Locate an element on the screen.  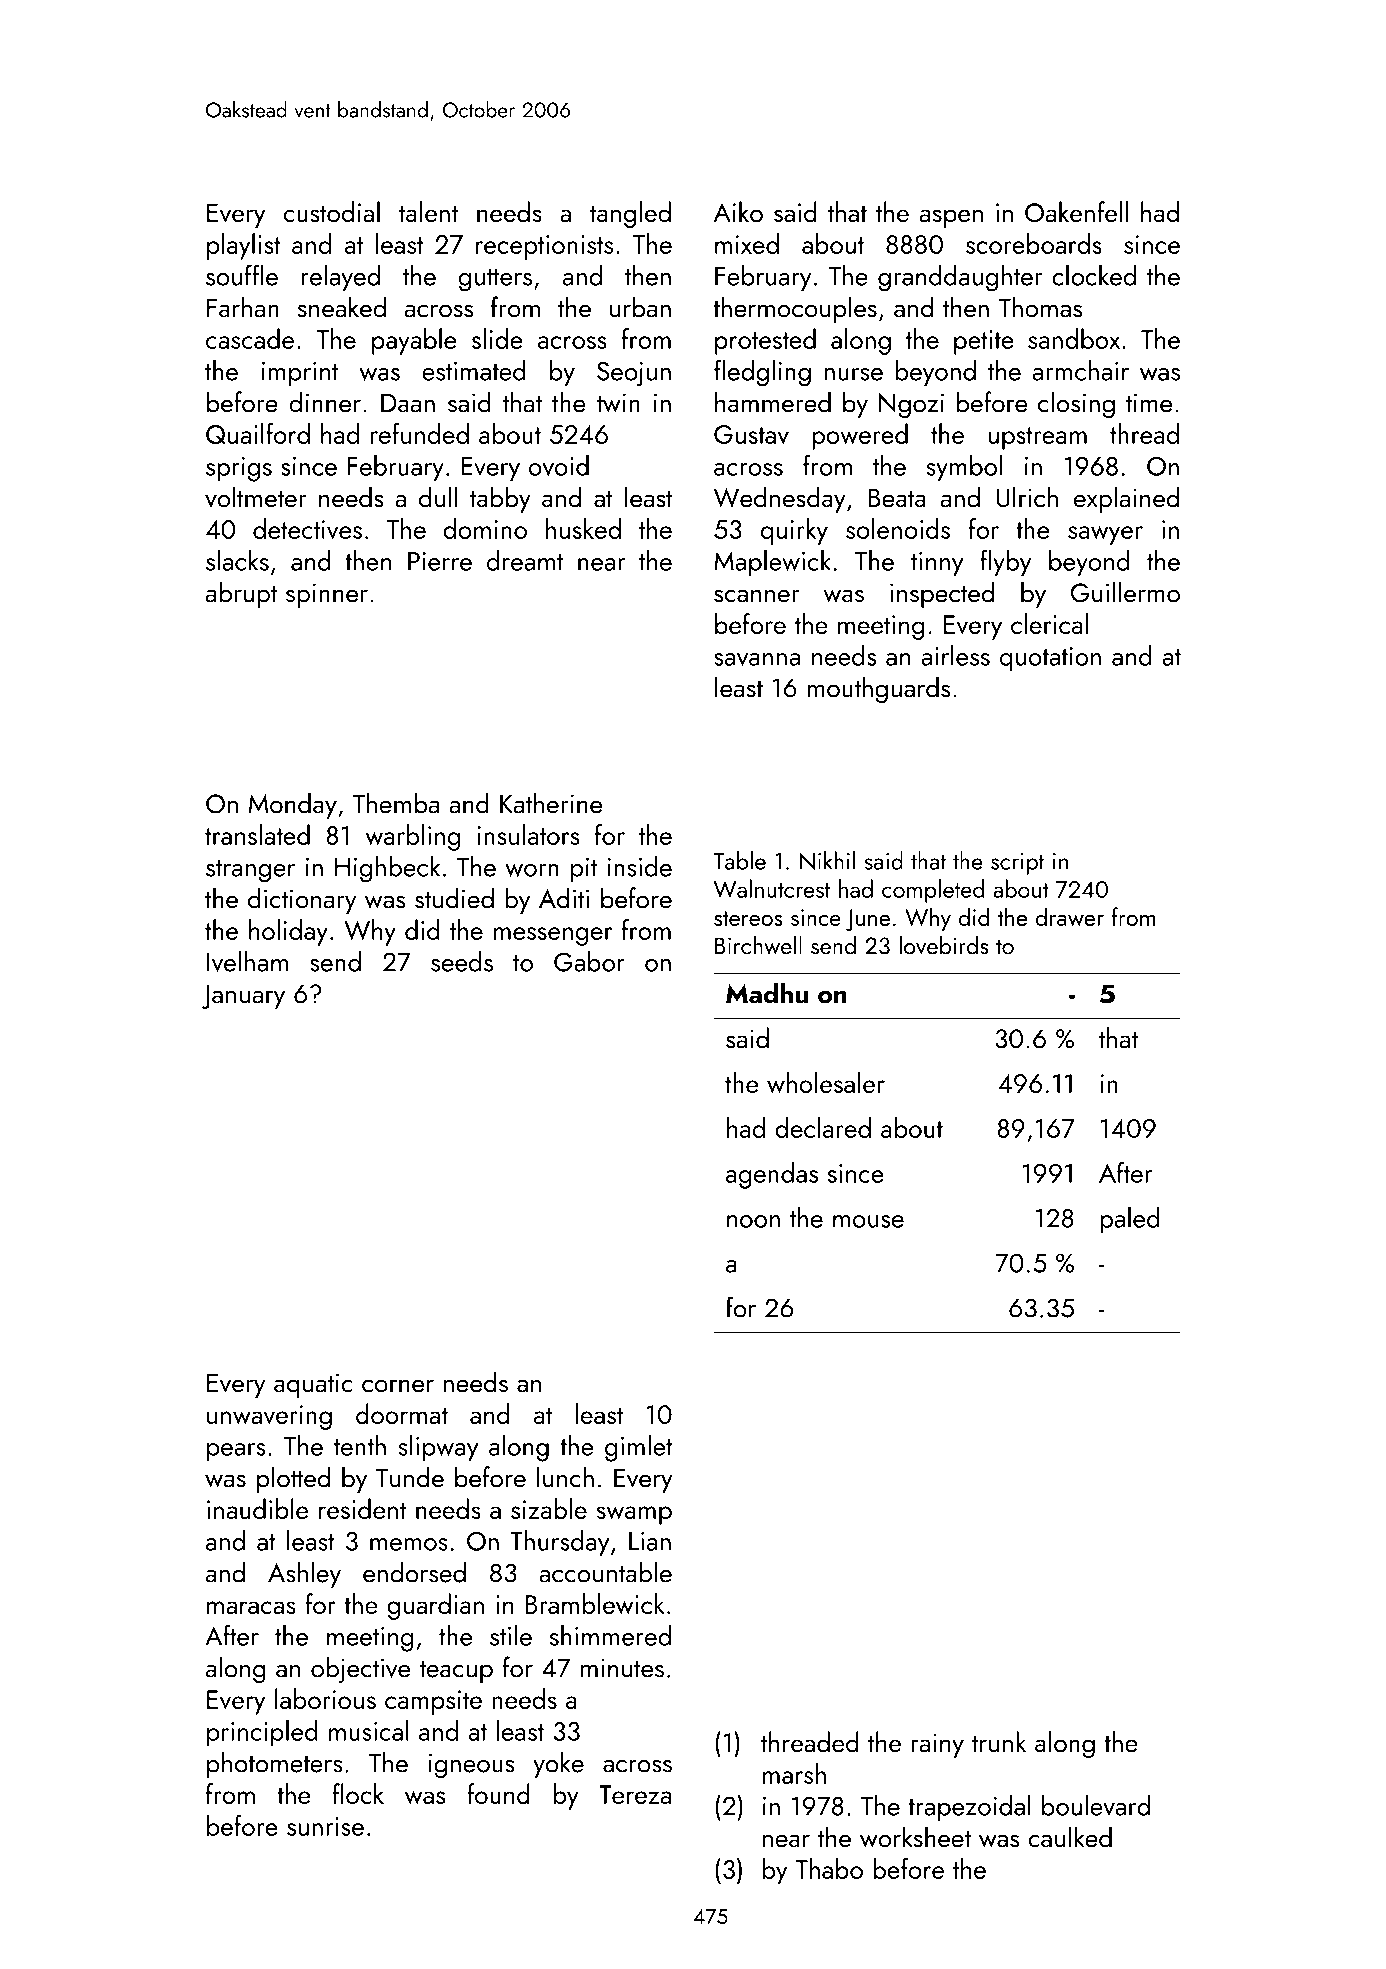
time is located at coordinates (1149, 403).
